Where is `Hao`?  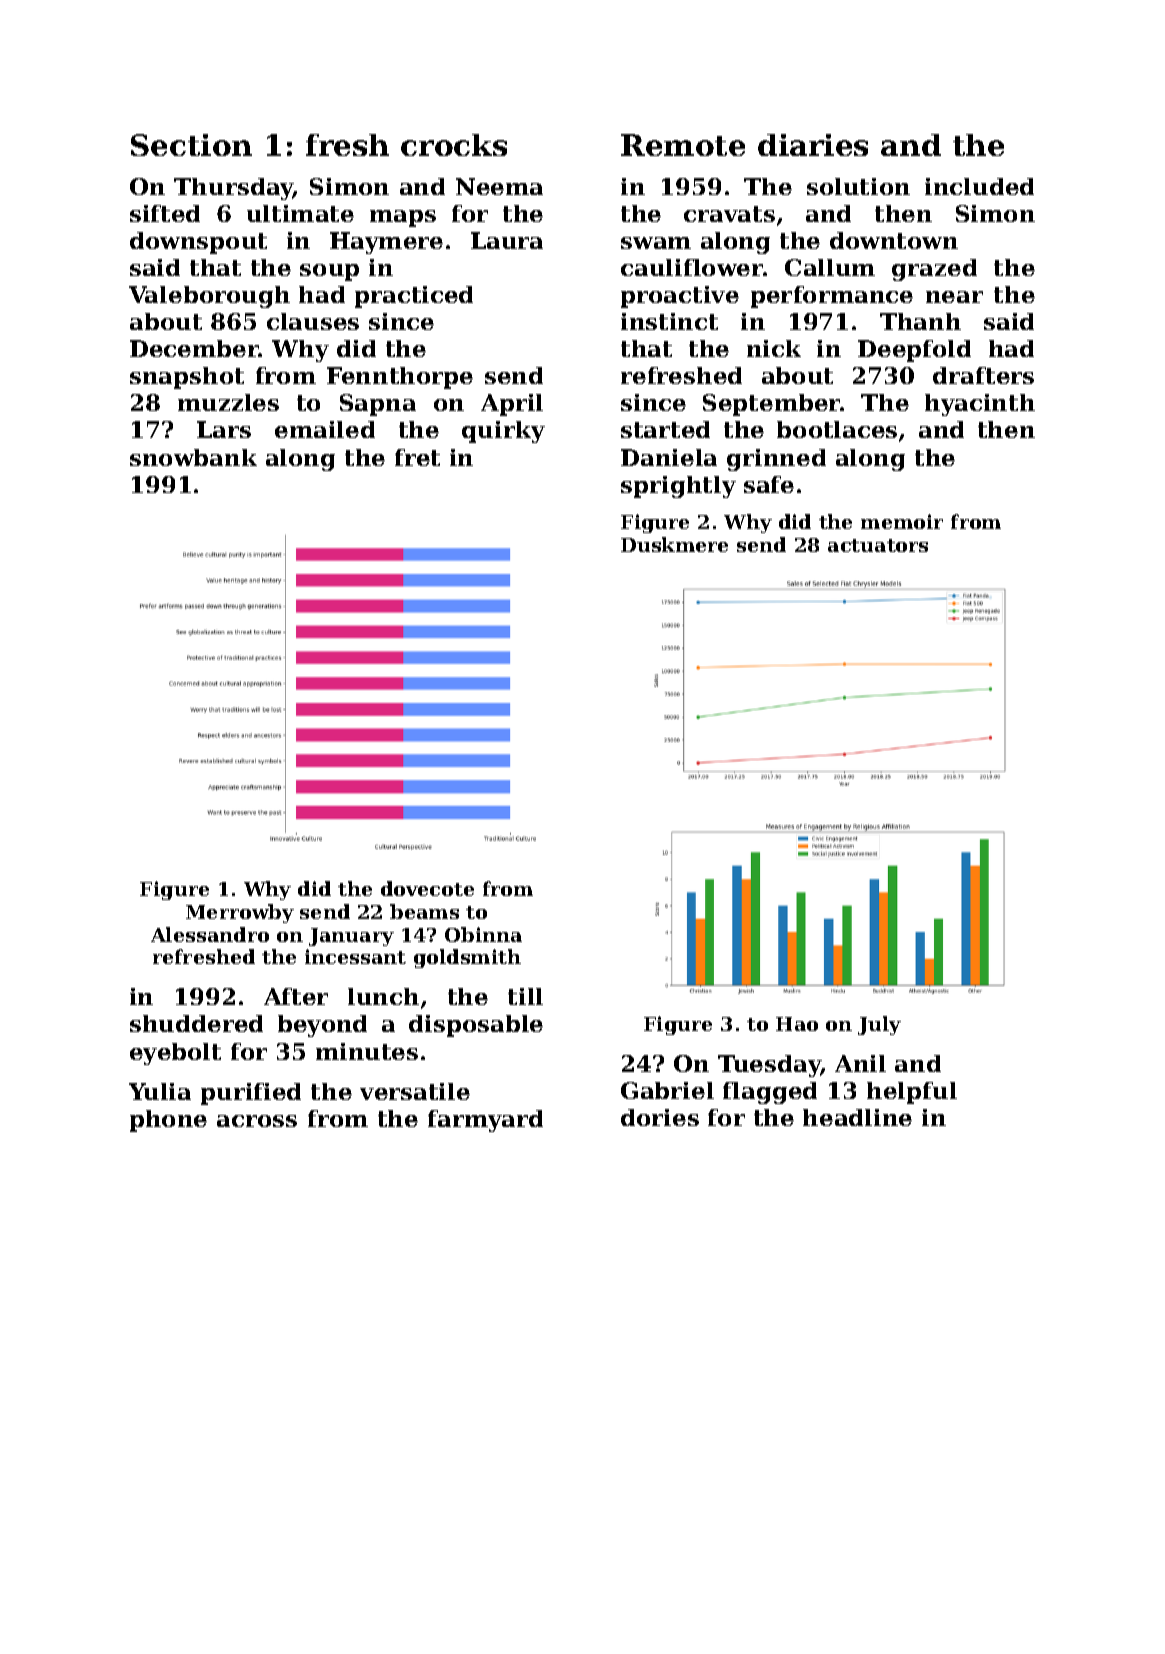 Hao is located at coordinates (797, 1024).
